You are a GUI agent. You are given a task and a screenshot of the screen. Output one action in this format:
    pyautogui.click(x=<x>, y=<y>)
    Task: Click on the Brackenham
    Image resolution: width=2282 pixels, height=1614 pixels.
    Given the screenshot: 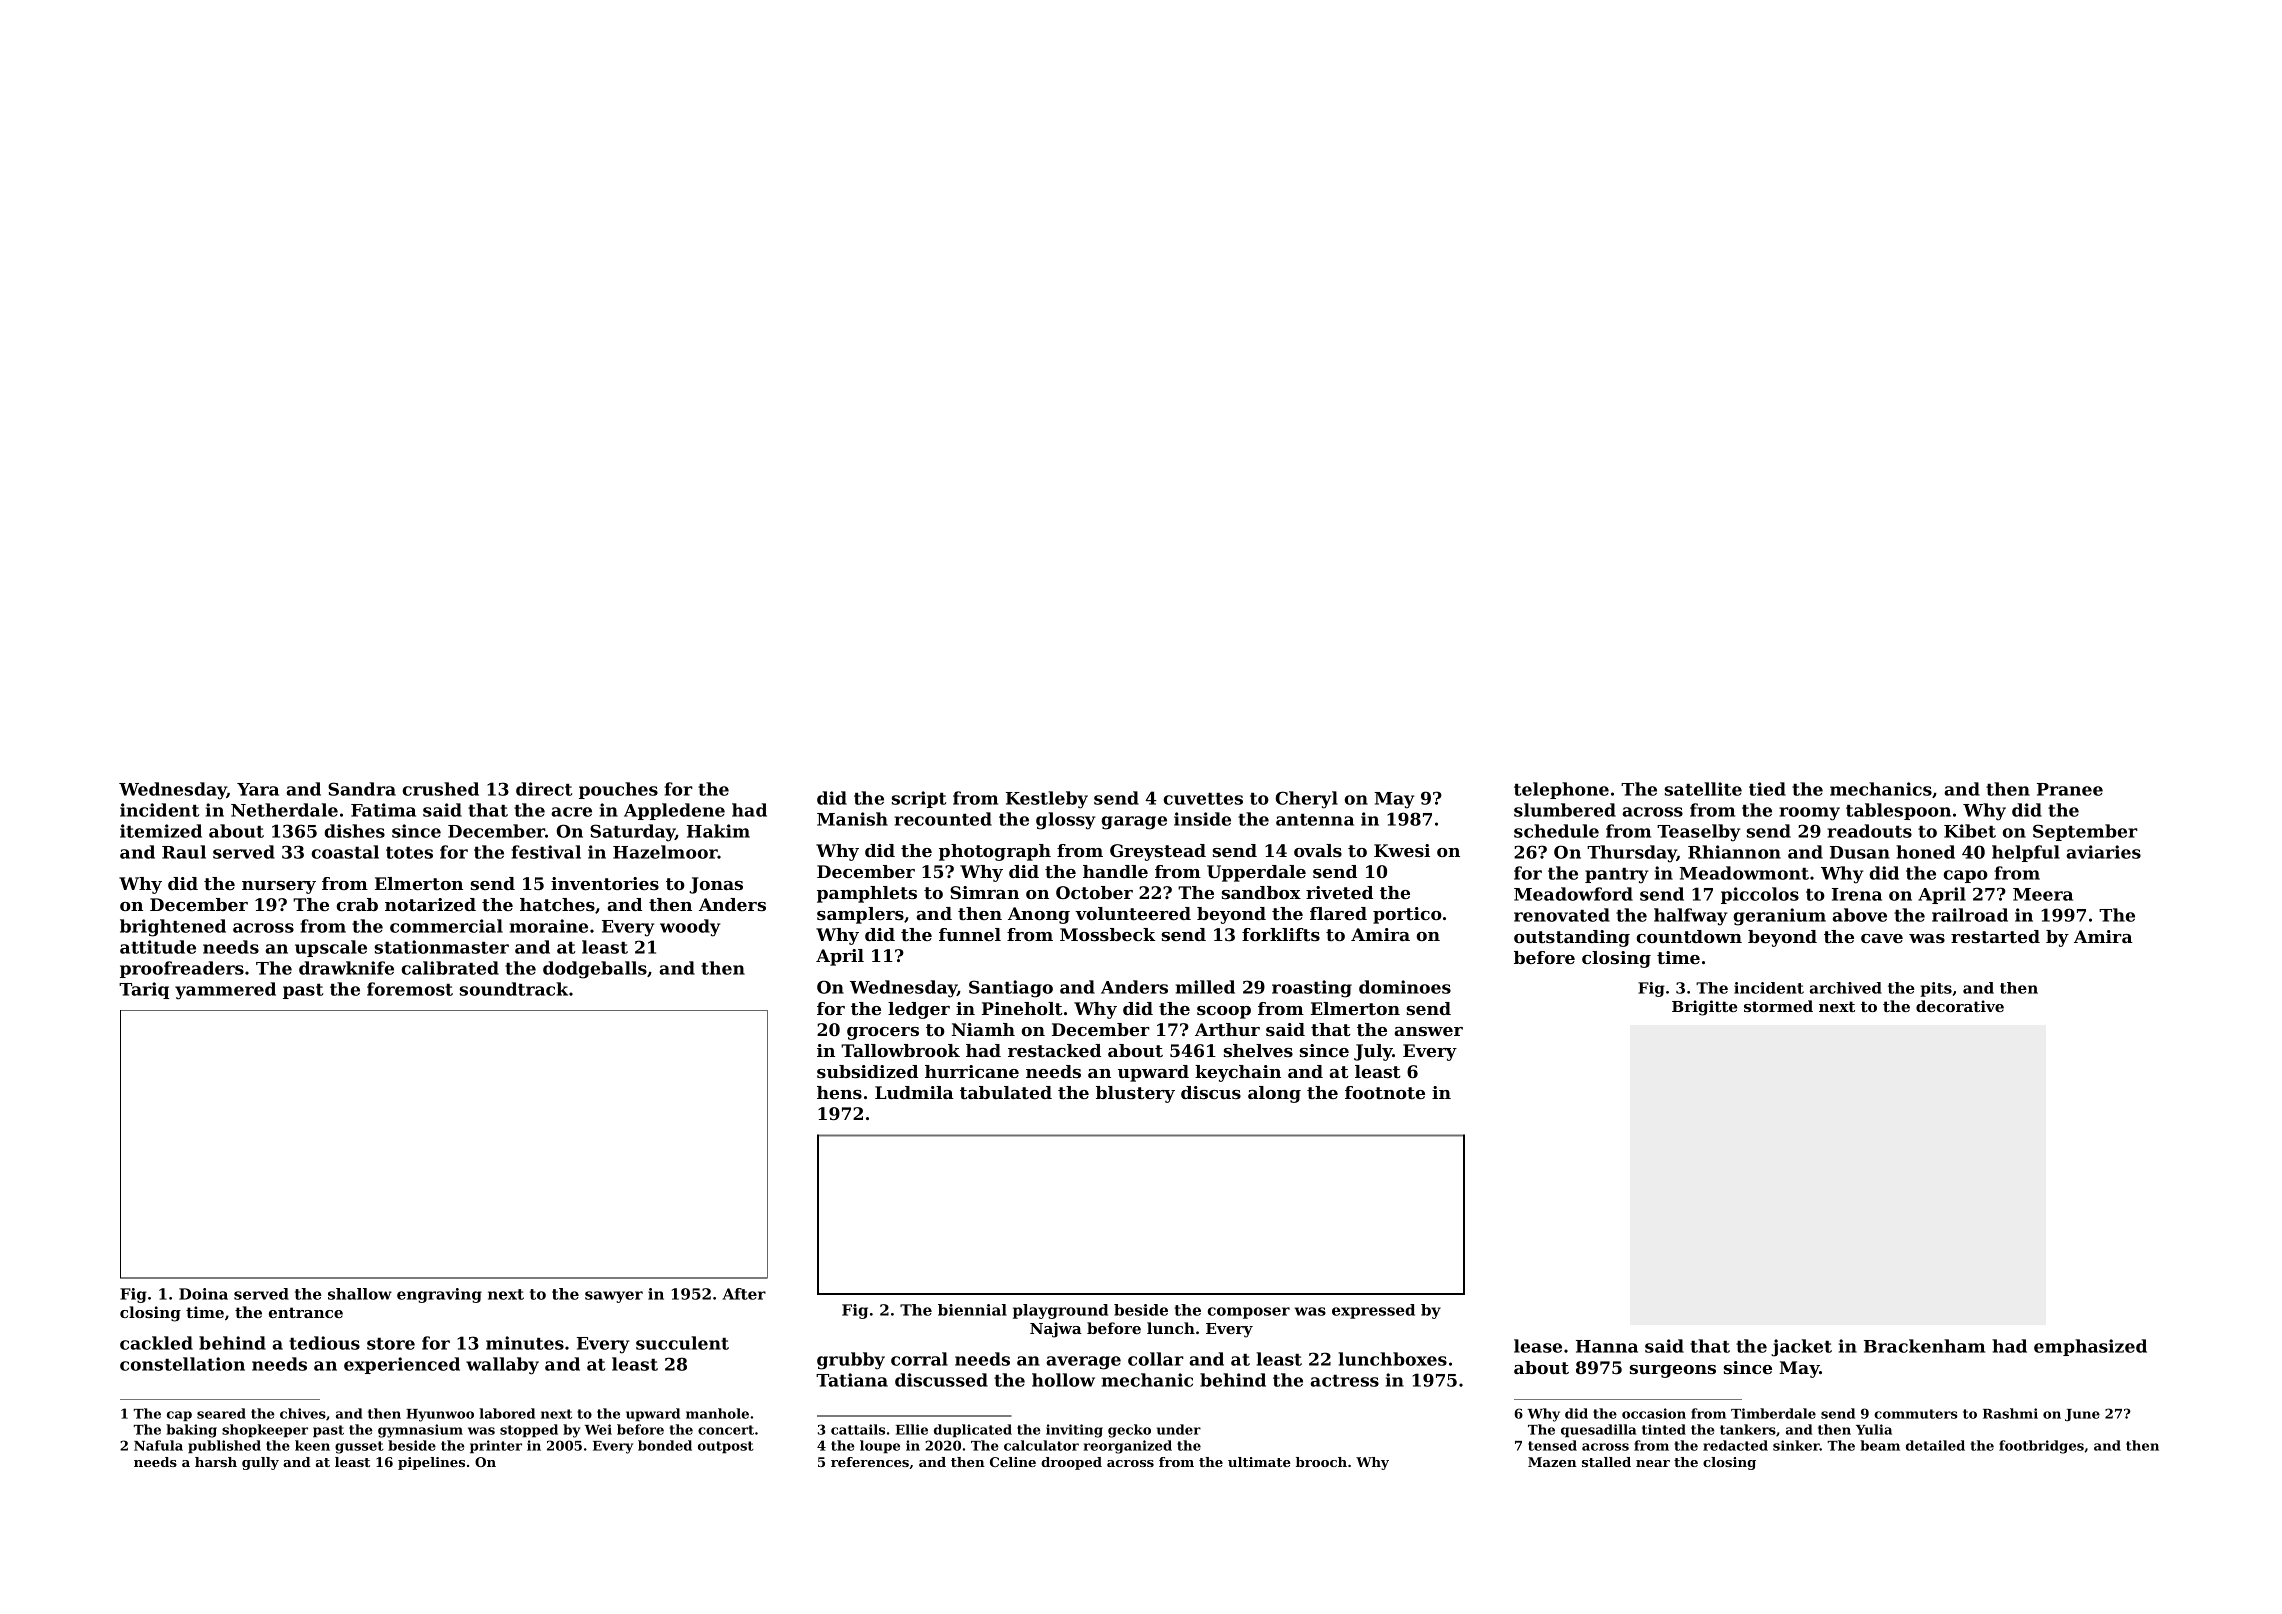 What is the action you would take?
    pyautogui.click(x=1924, y=1346)
